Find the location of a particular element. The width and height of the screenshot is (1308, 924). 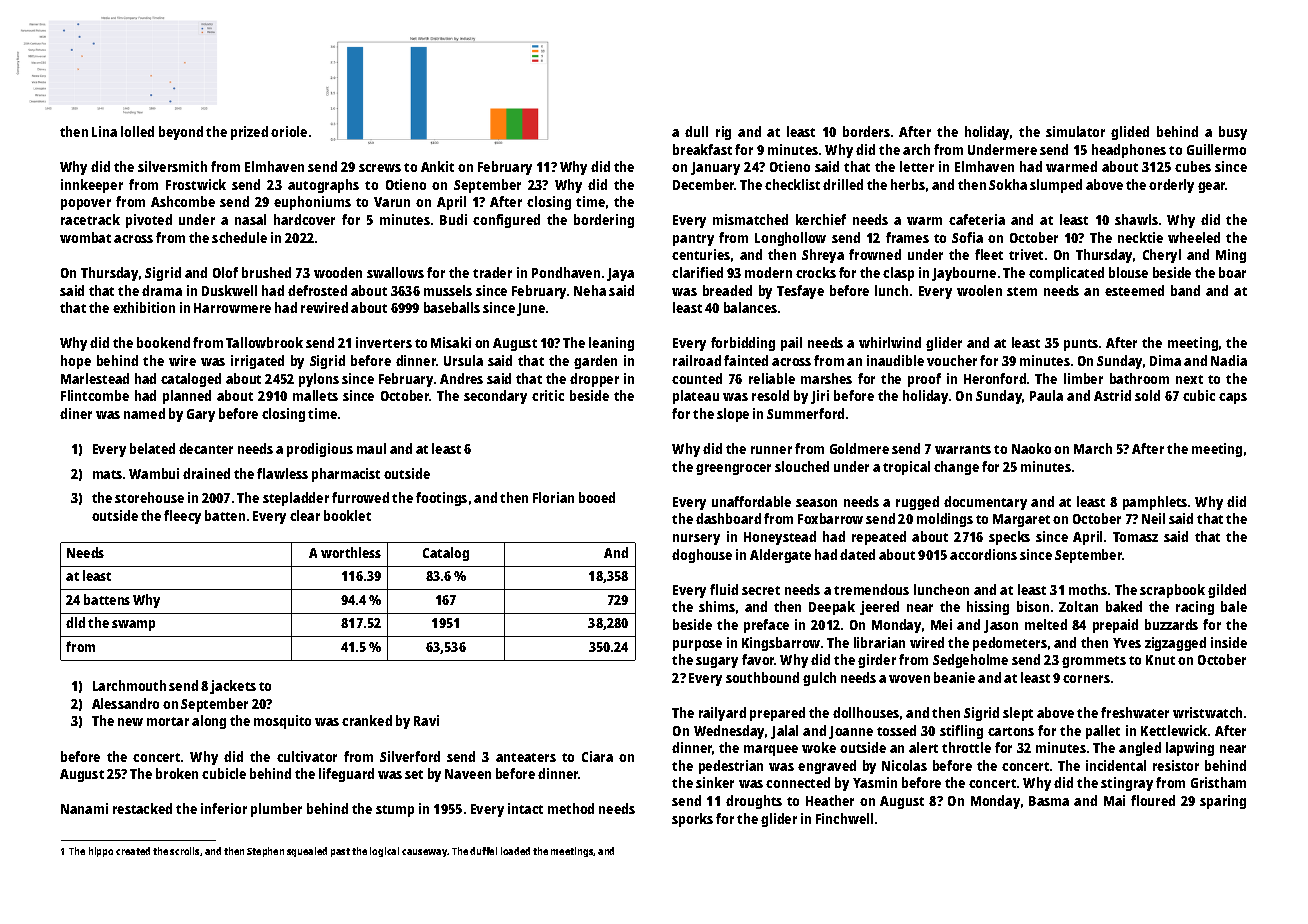

Ravi is located at coordinates (426, 720).
